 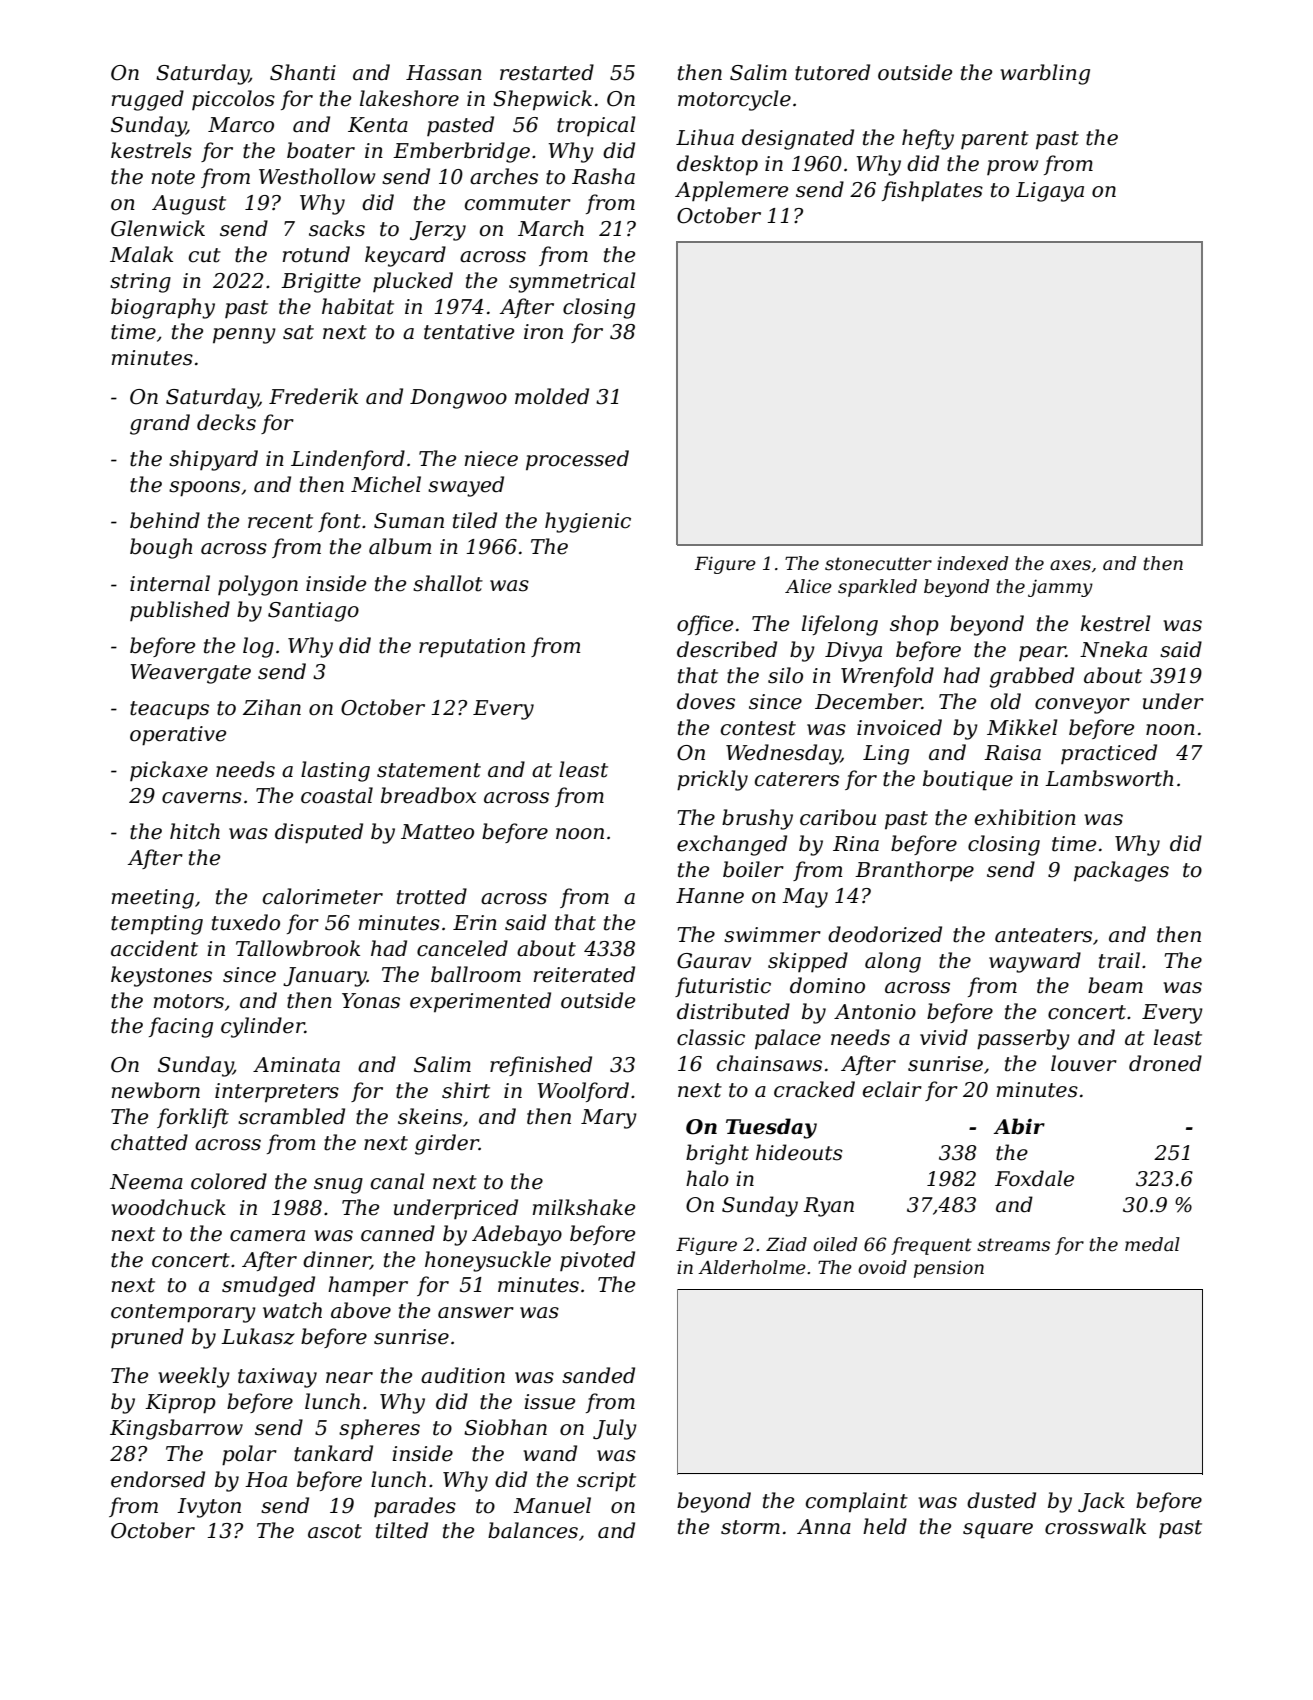 I want to click on contest, so click(x=758, y=728).
